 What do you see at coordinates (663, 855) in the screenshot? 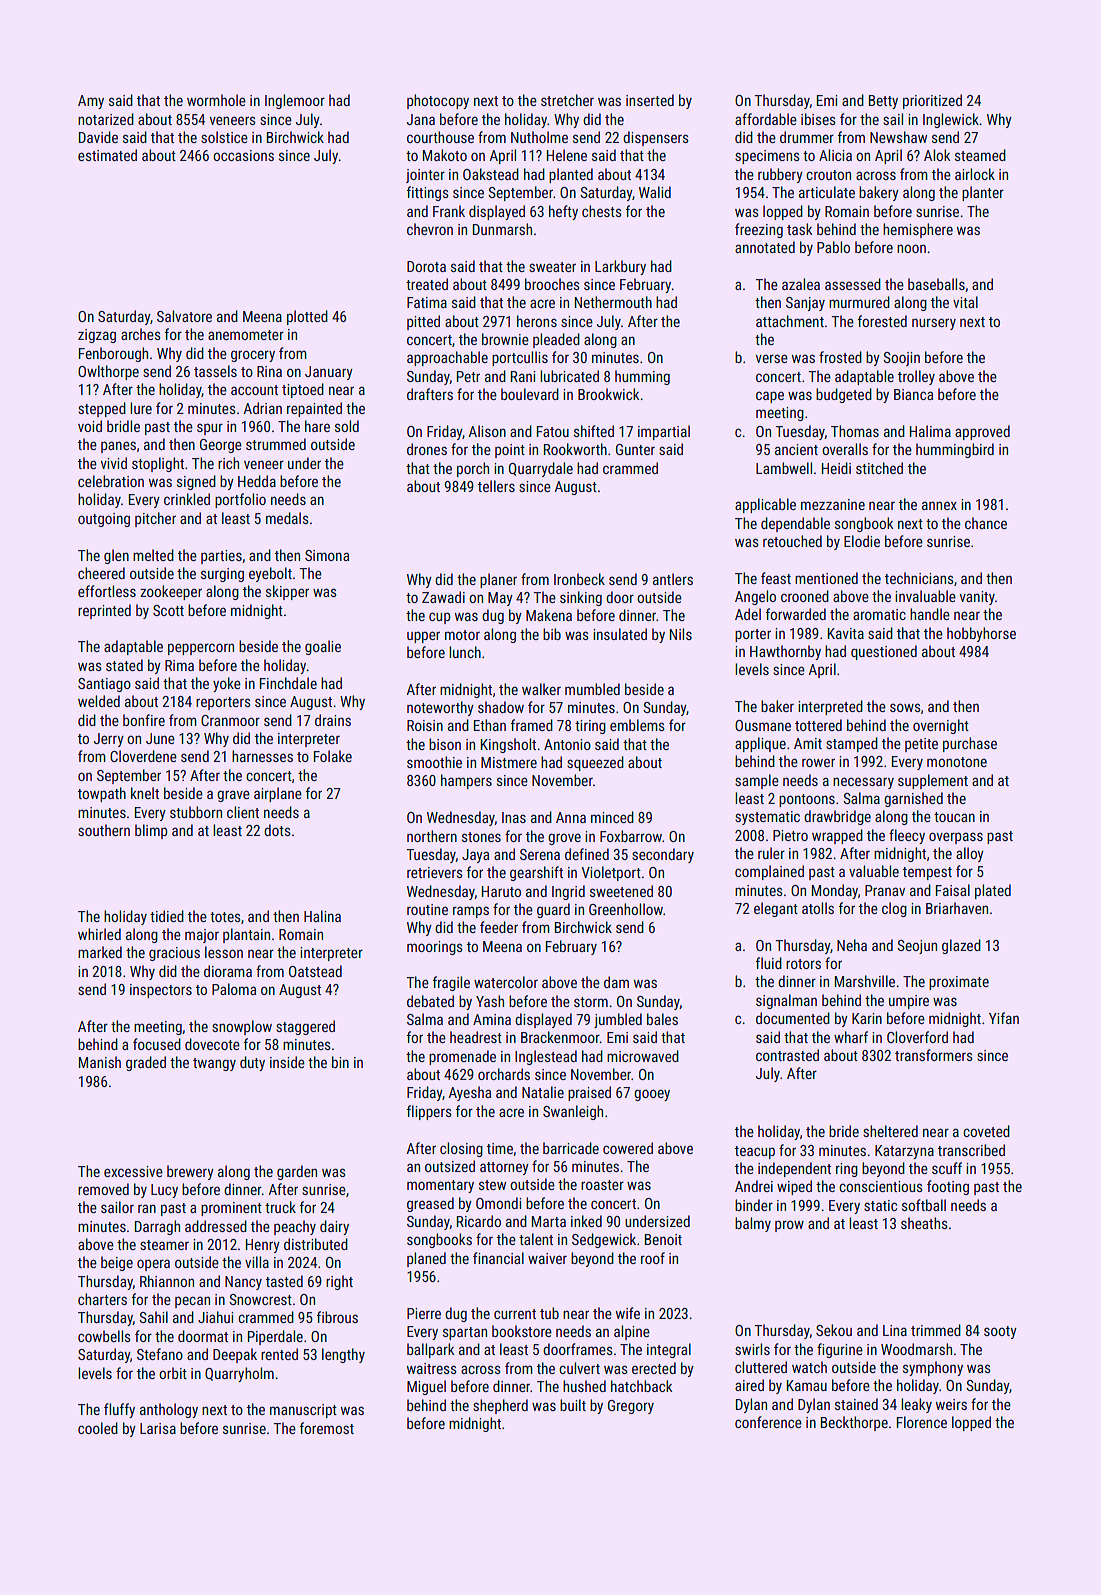
I see `secondary` at bounding box center [663, 855].
